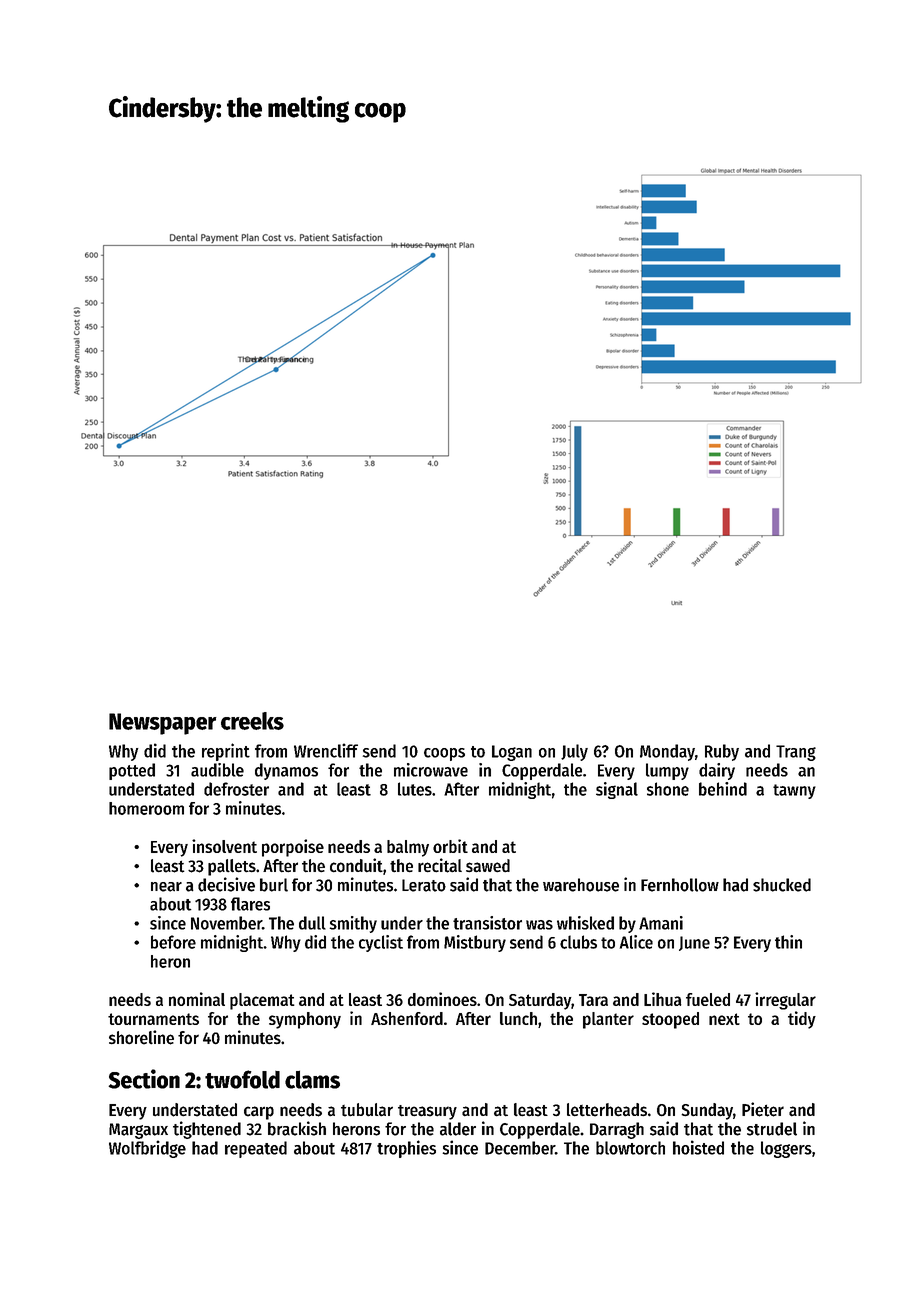  Describe the element at coordinates (431, 770) in the document. I see `microwave` at that location.
